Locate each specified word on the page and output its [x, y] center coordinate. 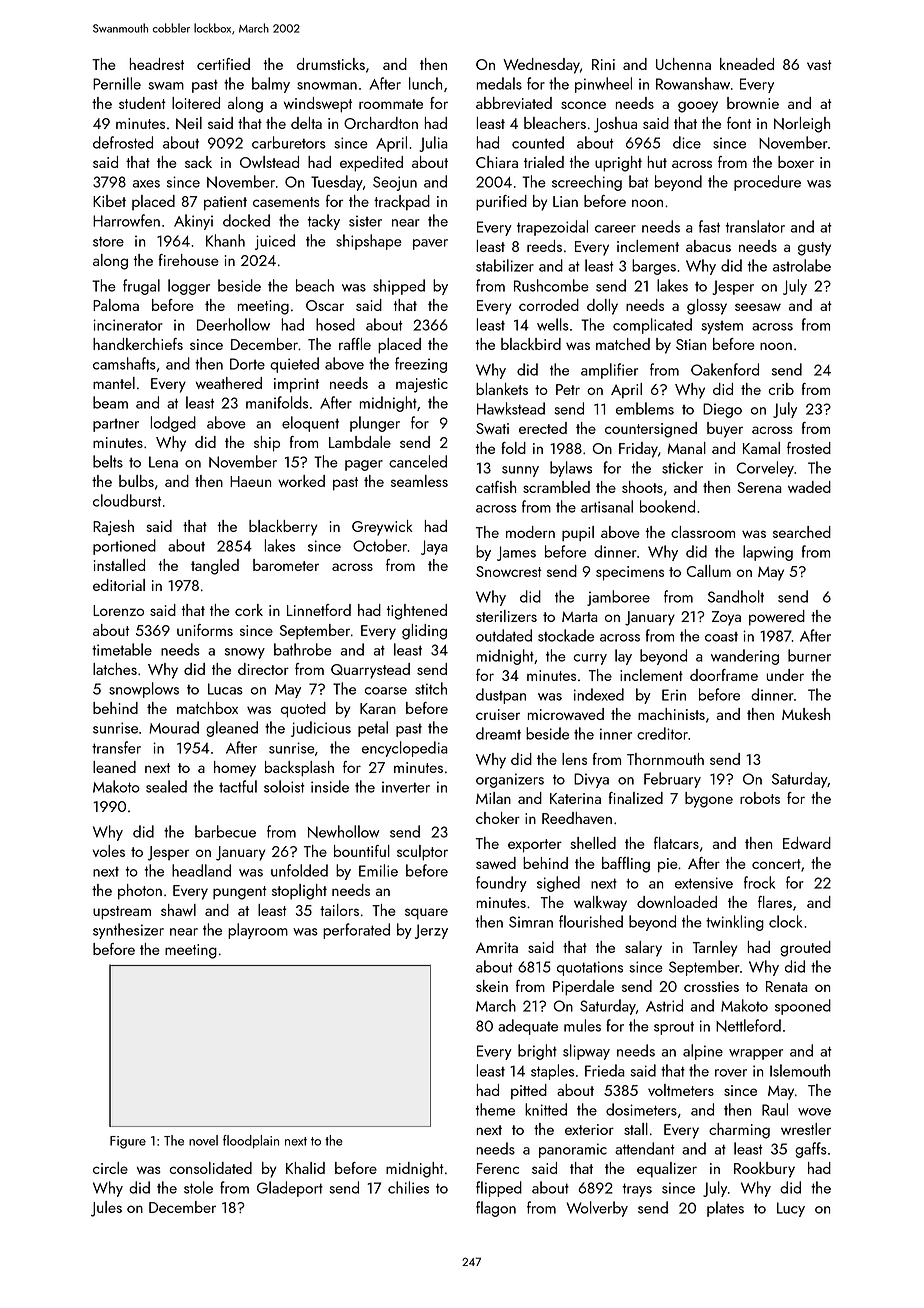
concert [776, 864]
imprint [296, 385]
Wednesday [541, 66]
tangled [215, 567]
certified [223, 64]
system [722, 327]
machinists [671, 714]
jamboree [618, 598]
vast [819, 65]
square [426, 914]
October [380, 545]
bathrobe [303, 649]
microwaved [566, 714]
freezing [421, 365]
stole [198, 1187]
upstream [122, 913]
